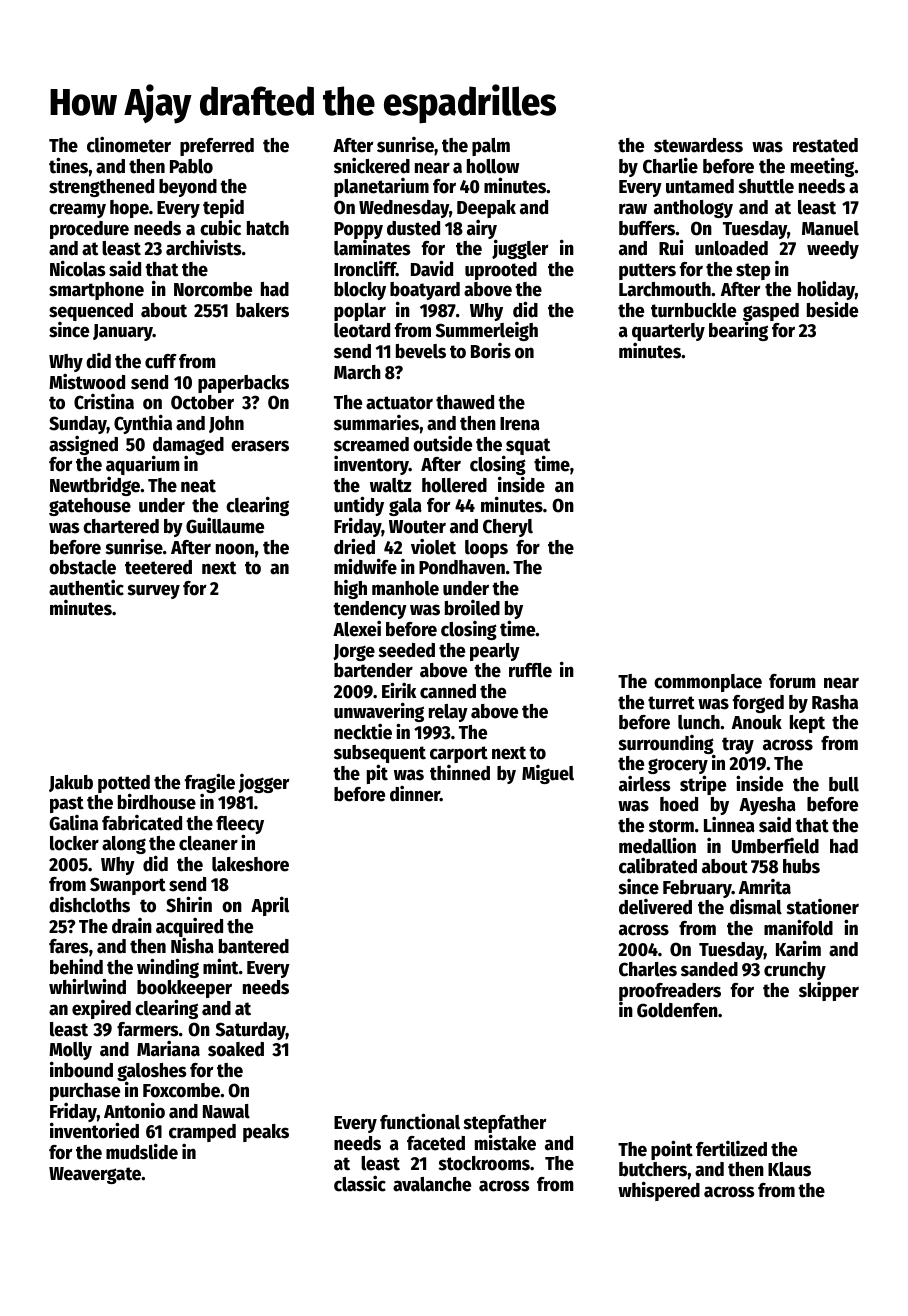 This page has height=1316, width=908. Describe the element at coordinates (354, 652) in the page. I see `Jorge` at that location.
